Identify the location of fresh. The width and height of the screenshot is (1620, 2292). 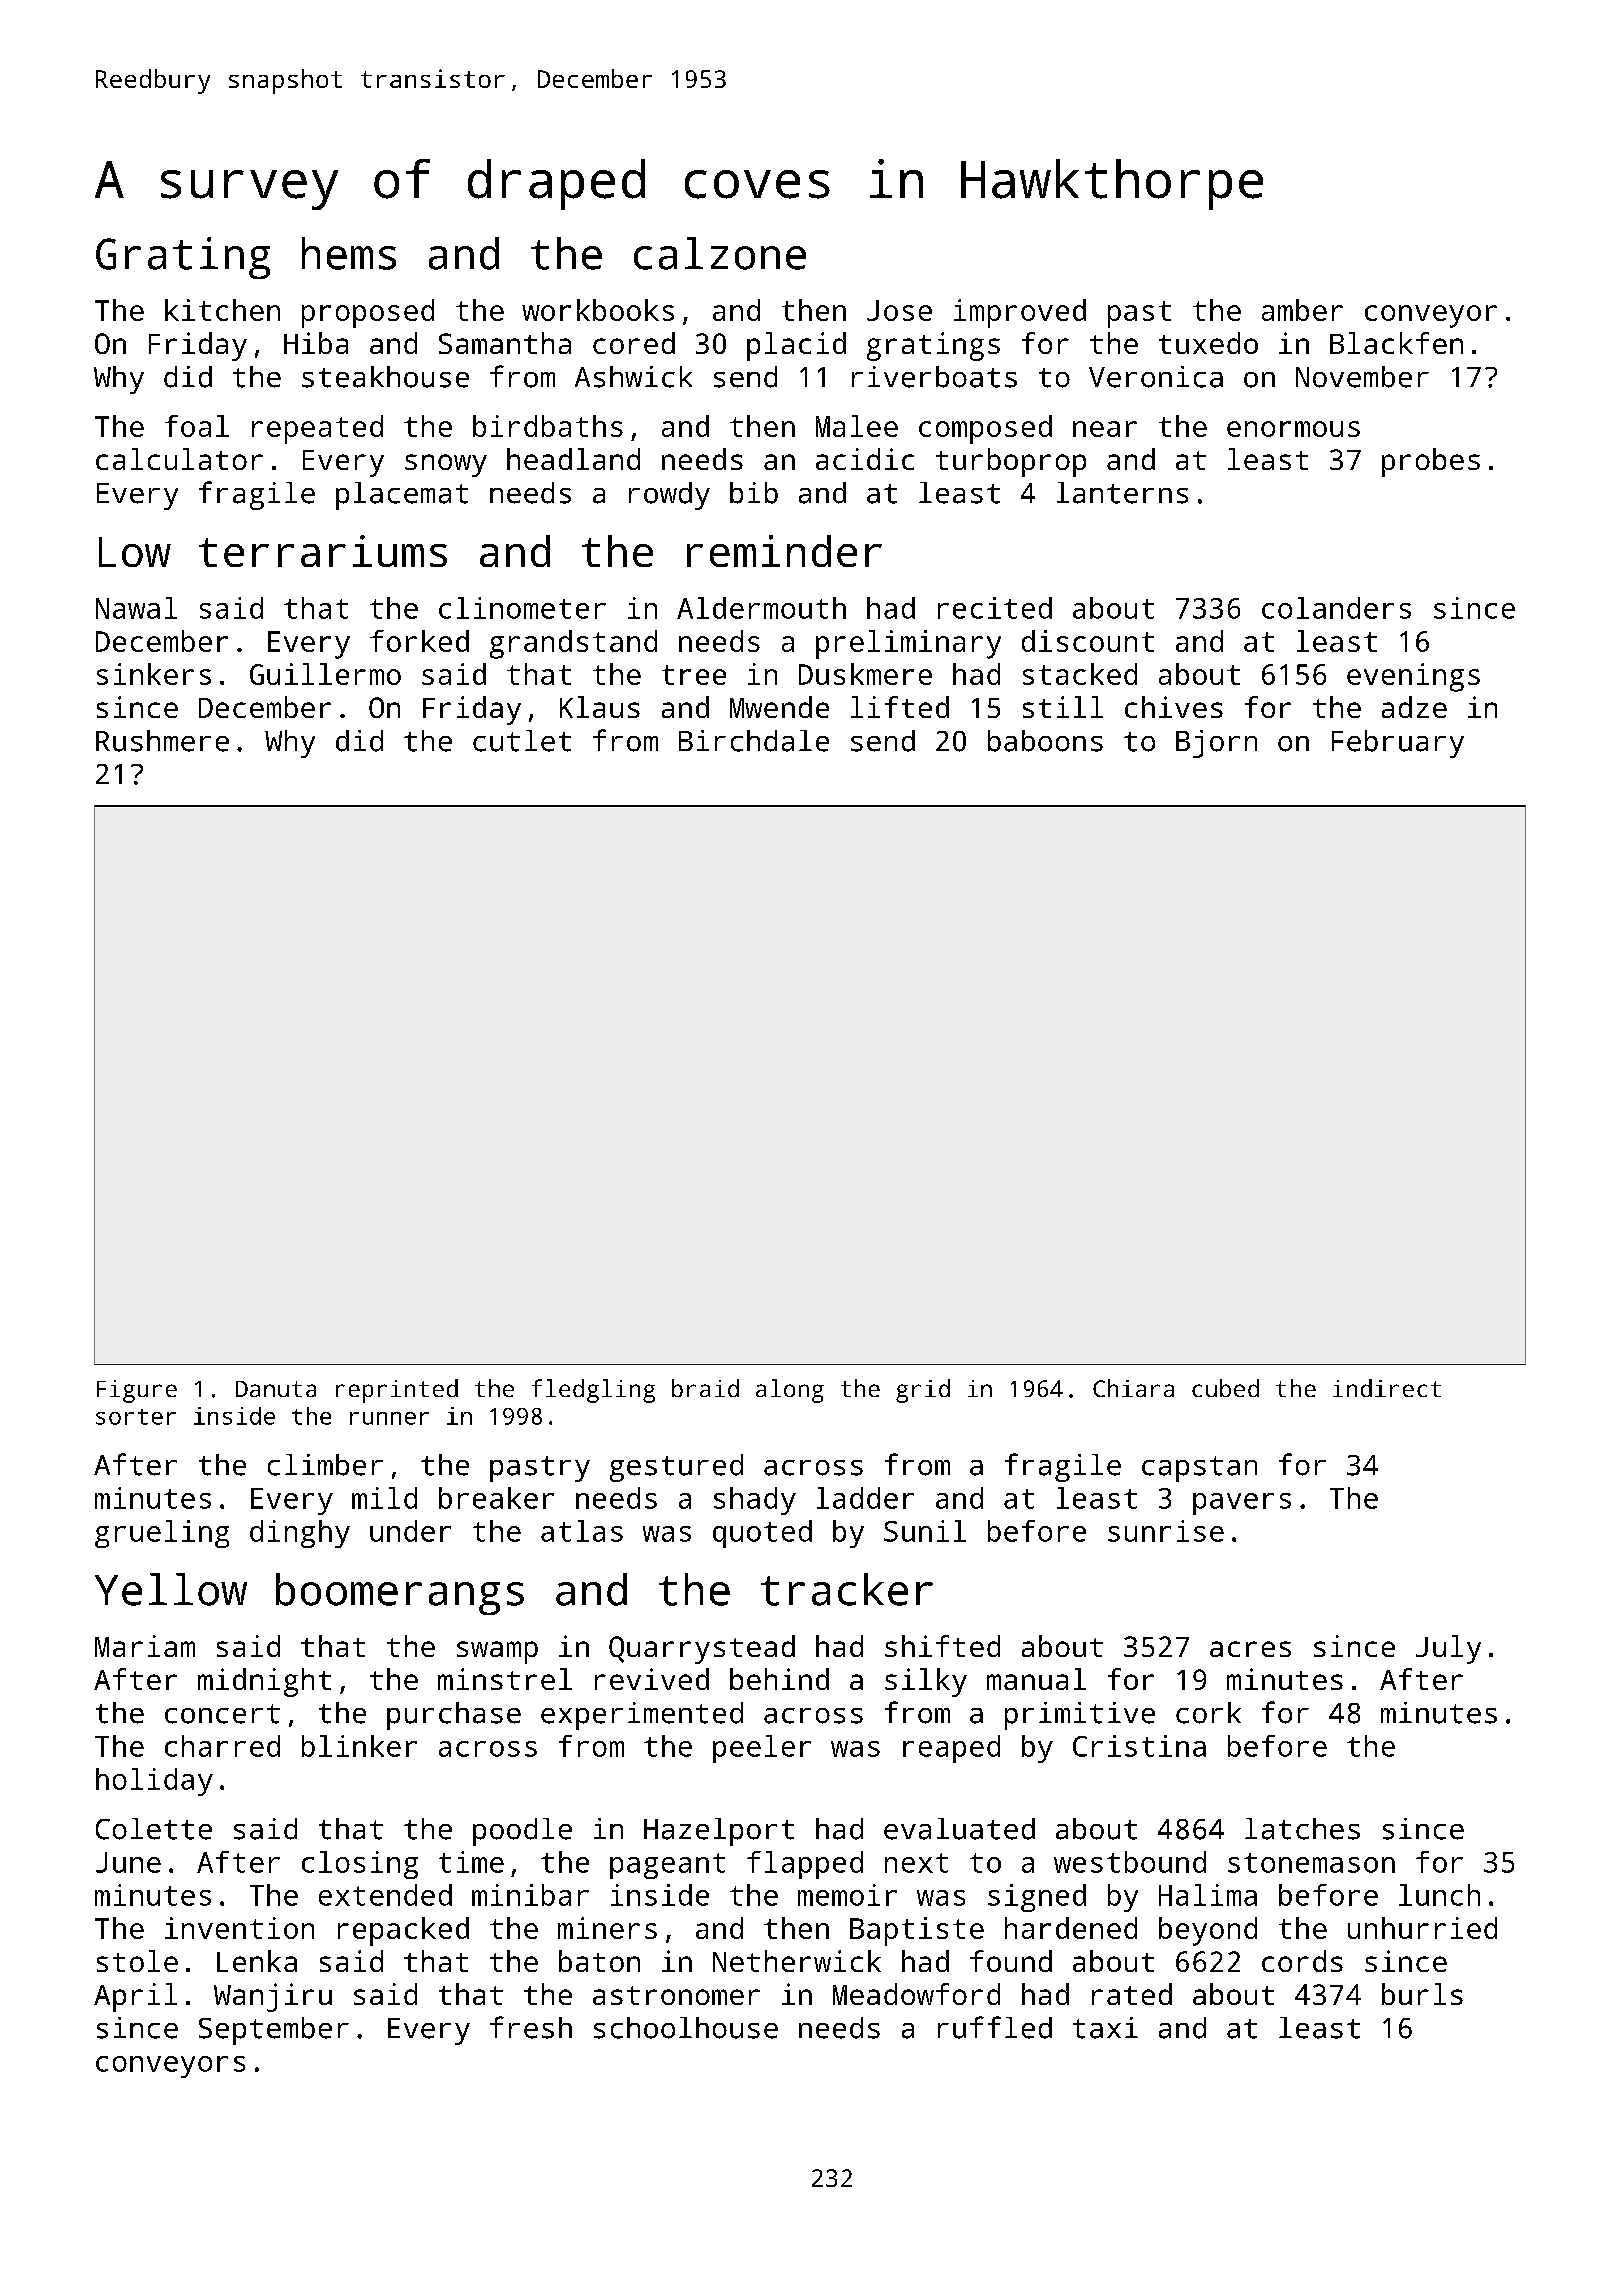
(531, 2027).
